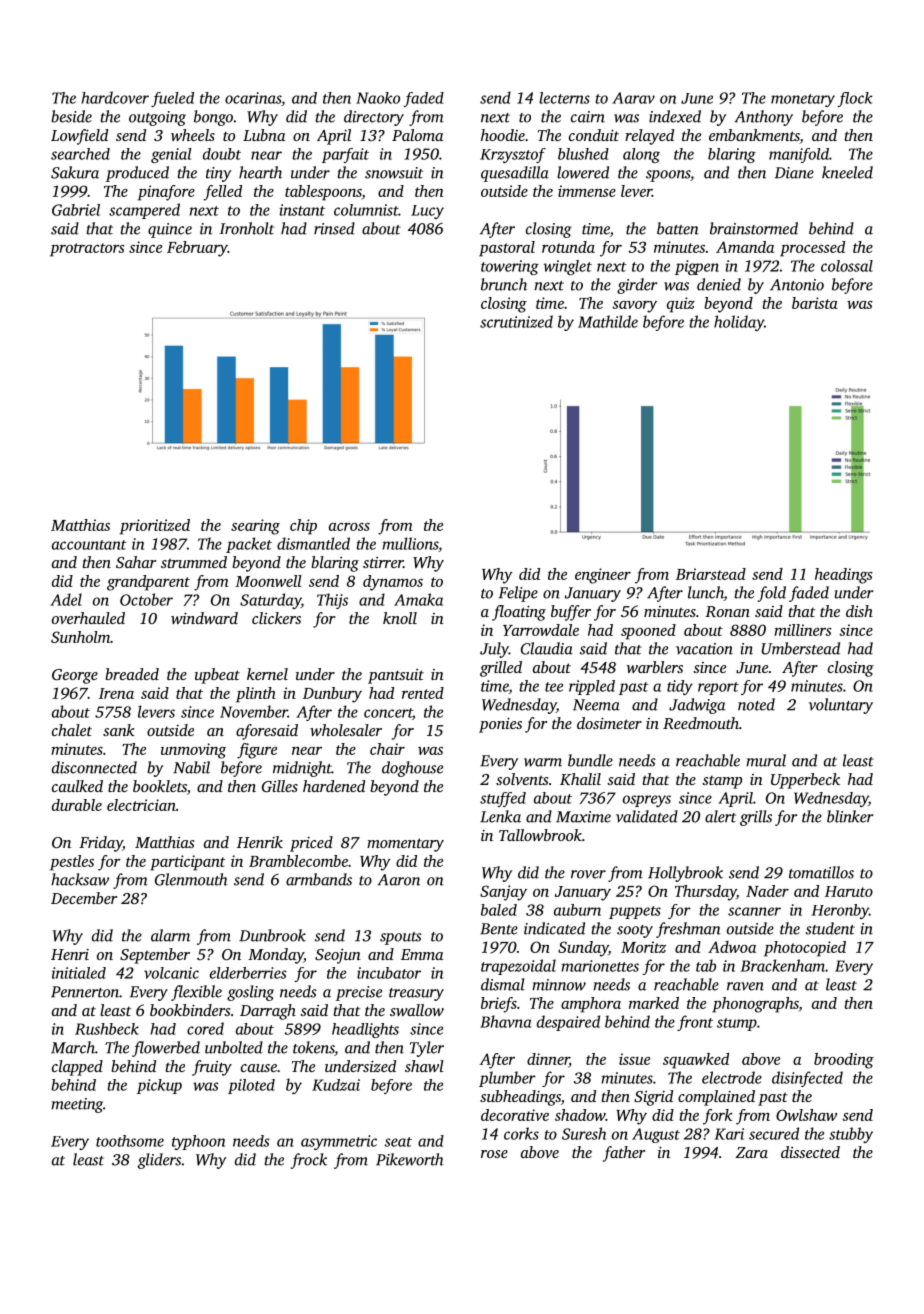  What do you see at coordinates (115, 97) in the document?
I see `hardcover` at bounding box center [115, 97].
